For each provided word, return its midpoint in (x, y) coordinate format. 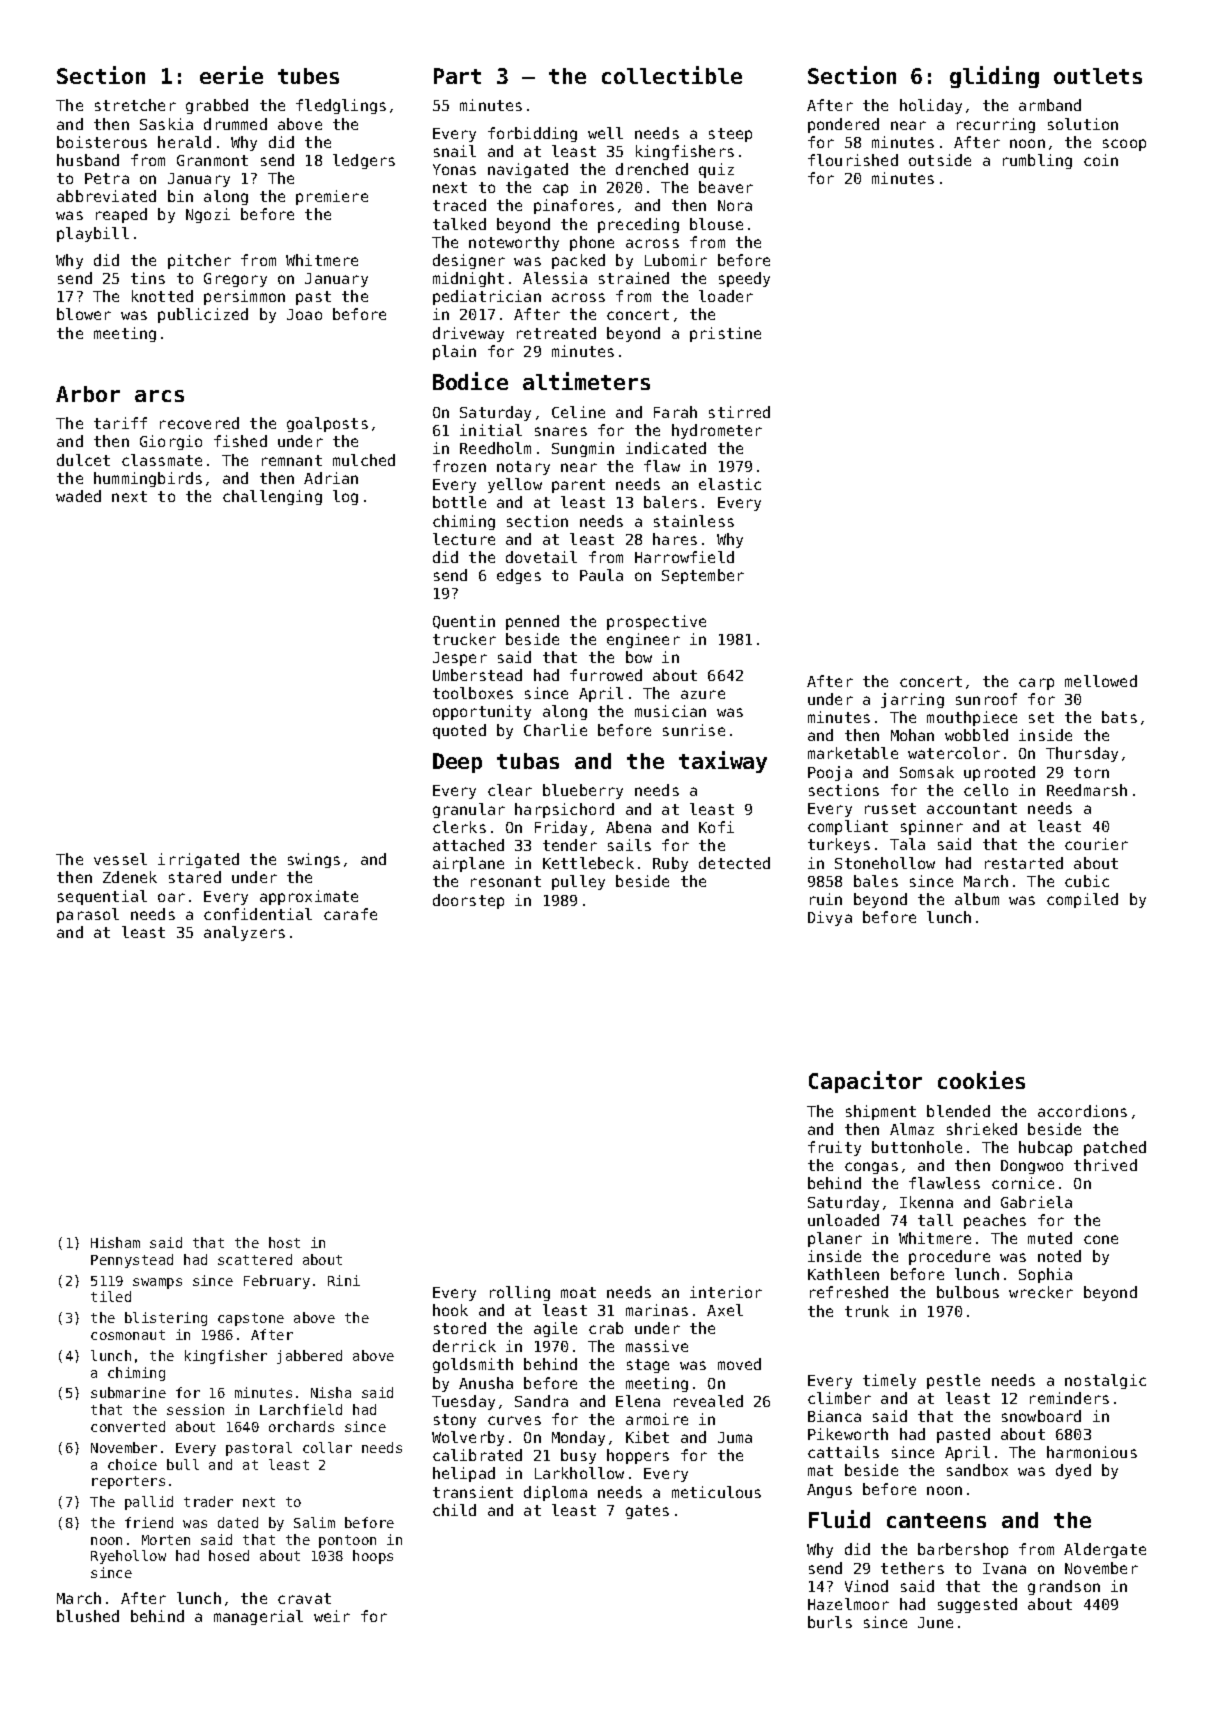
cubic (1087, 881)
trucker (464, 639)
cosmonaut (128, 1335)
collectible (672, 75)
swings (314, 860)
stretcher (135, 105)
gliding (994, 77)
